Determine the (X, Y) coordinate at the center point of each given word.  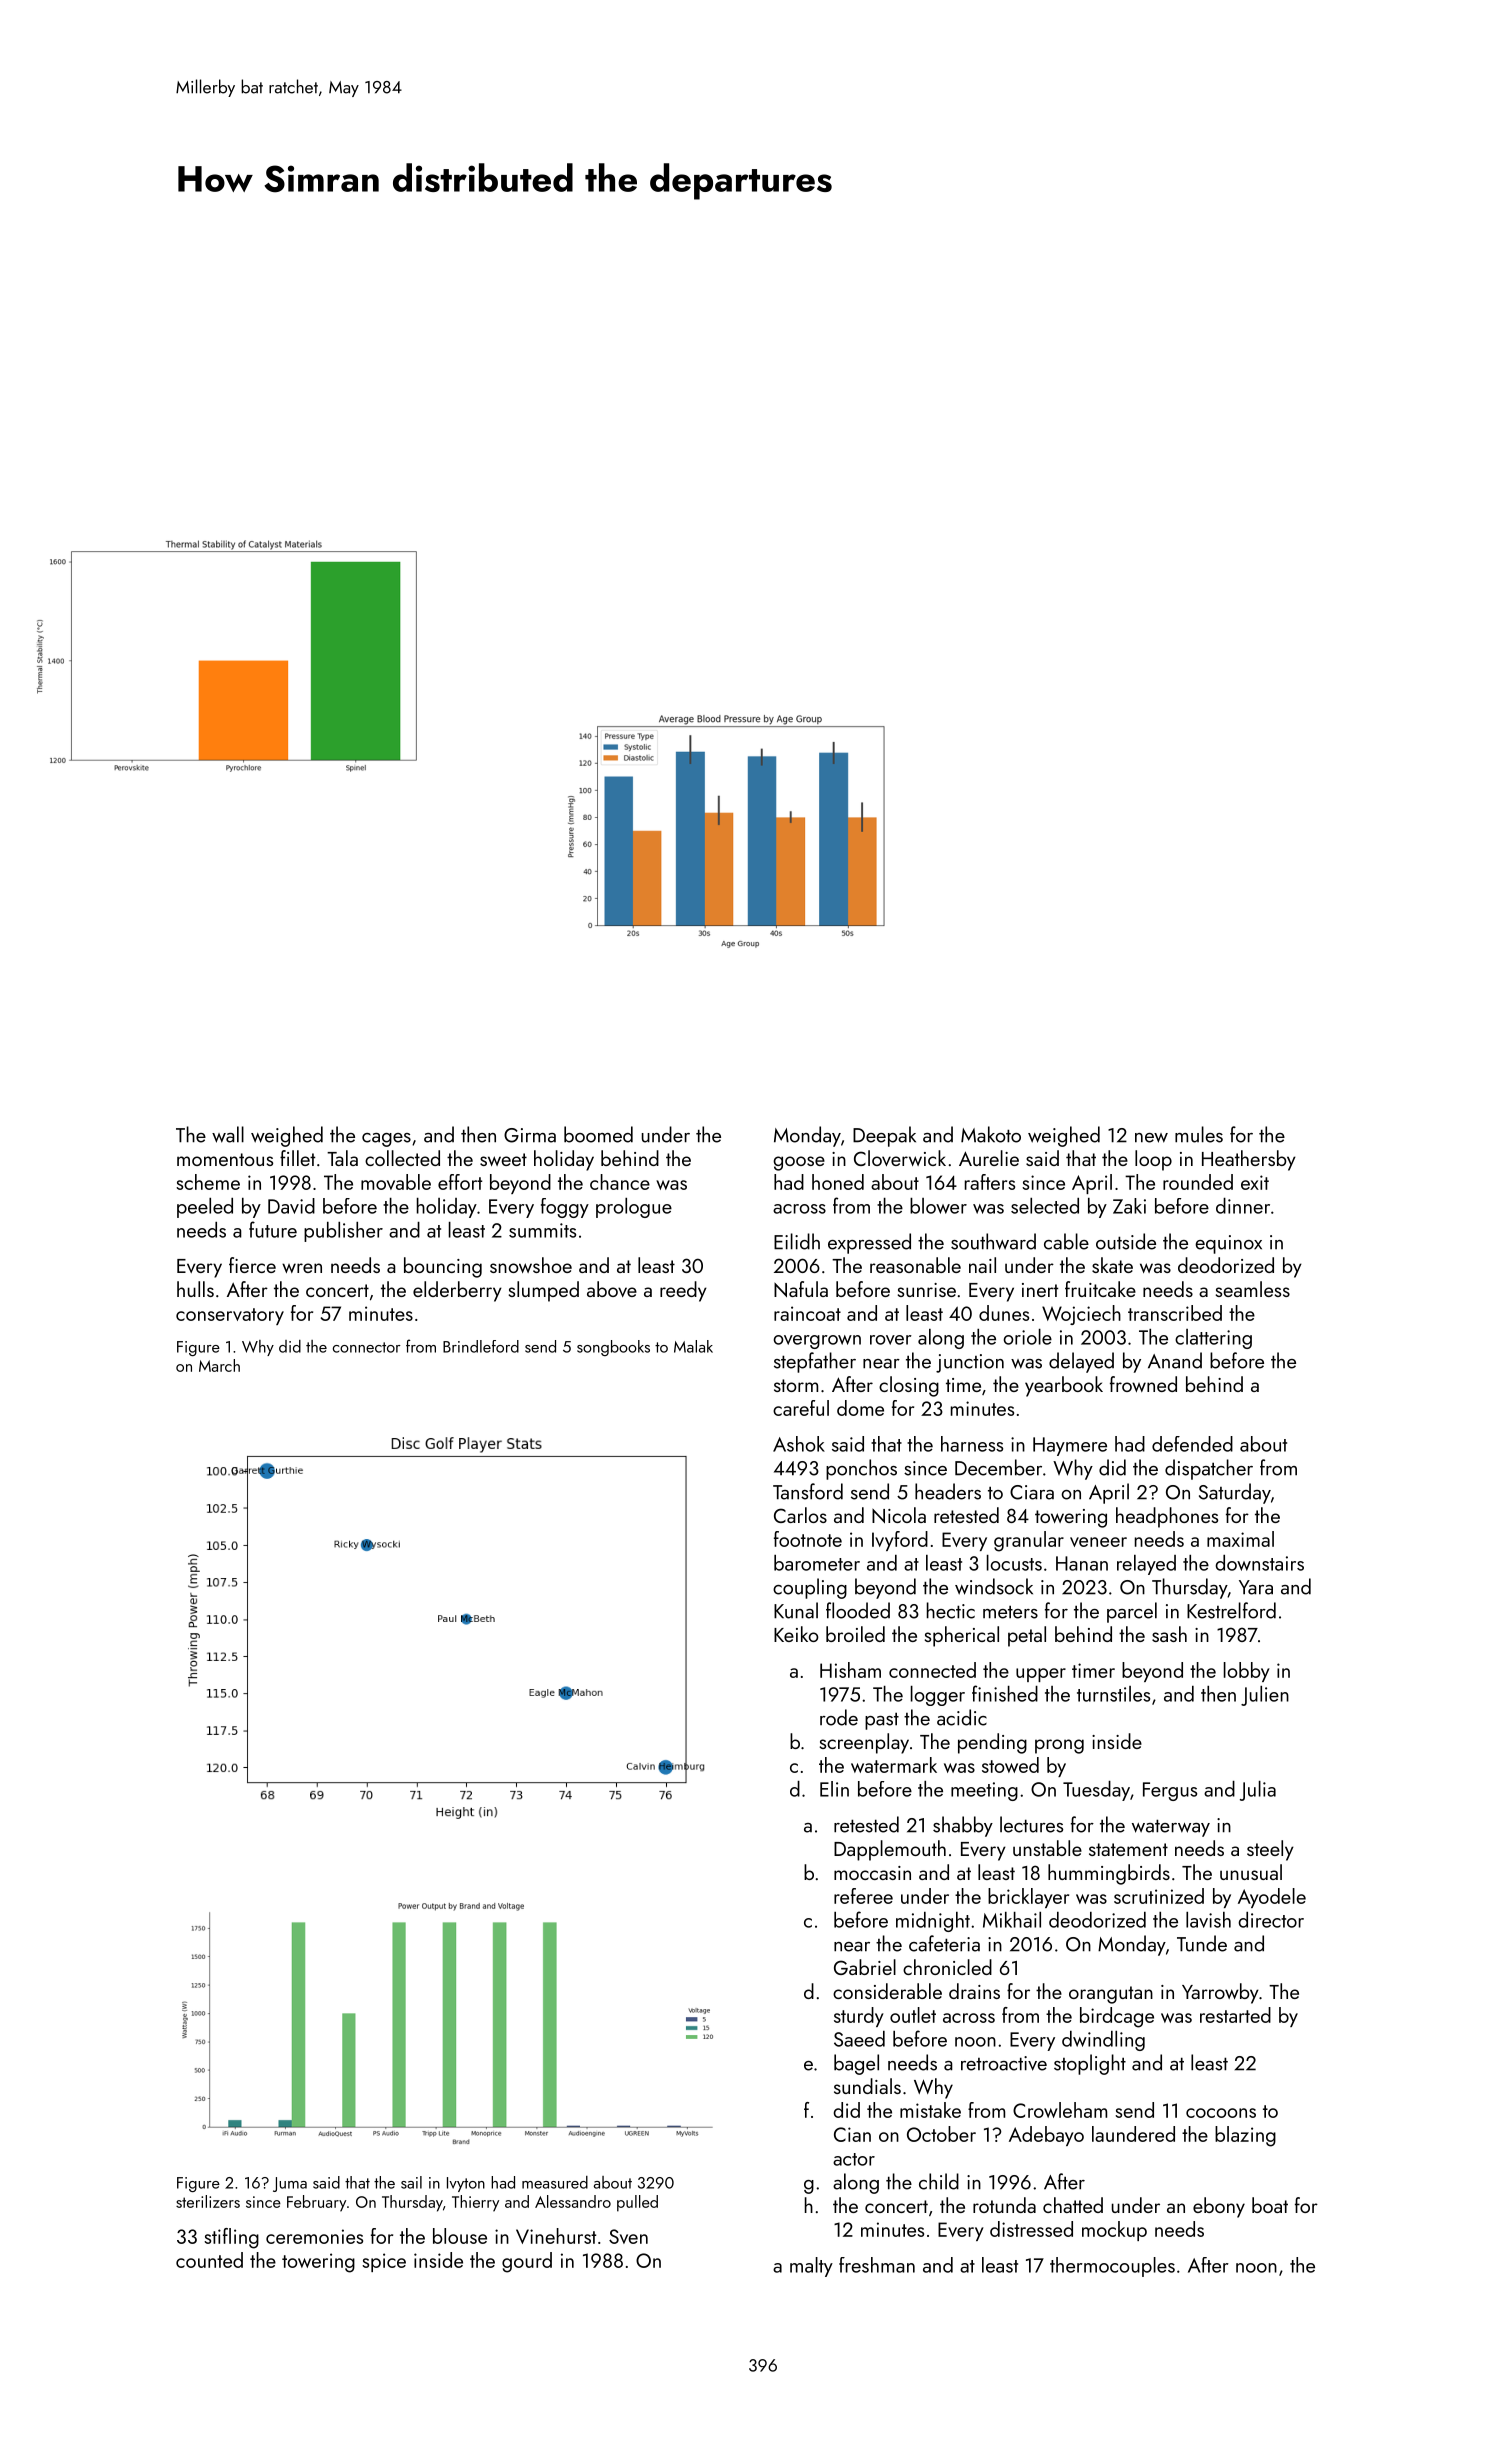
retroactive (1004, 2063)
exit (1255, 1182)
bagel (856, 2064)
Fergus (1170, 1791)
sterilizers (208, 2201)
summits (542, 1230)
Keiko (796, 1634)
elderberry (457, 1291)
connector (367, 1347)
